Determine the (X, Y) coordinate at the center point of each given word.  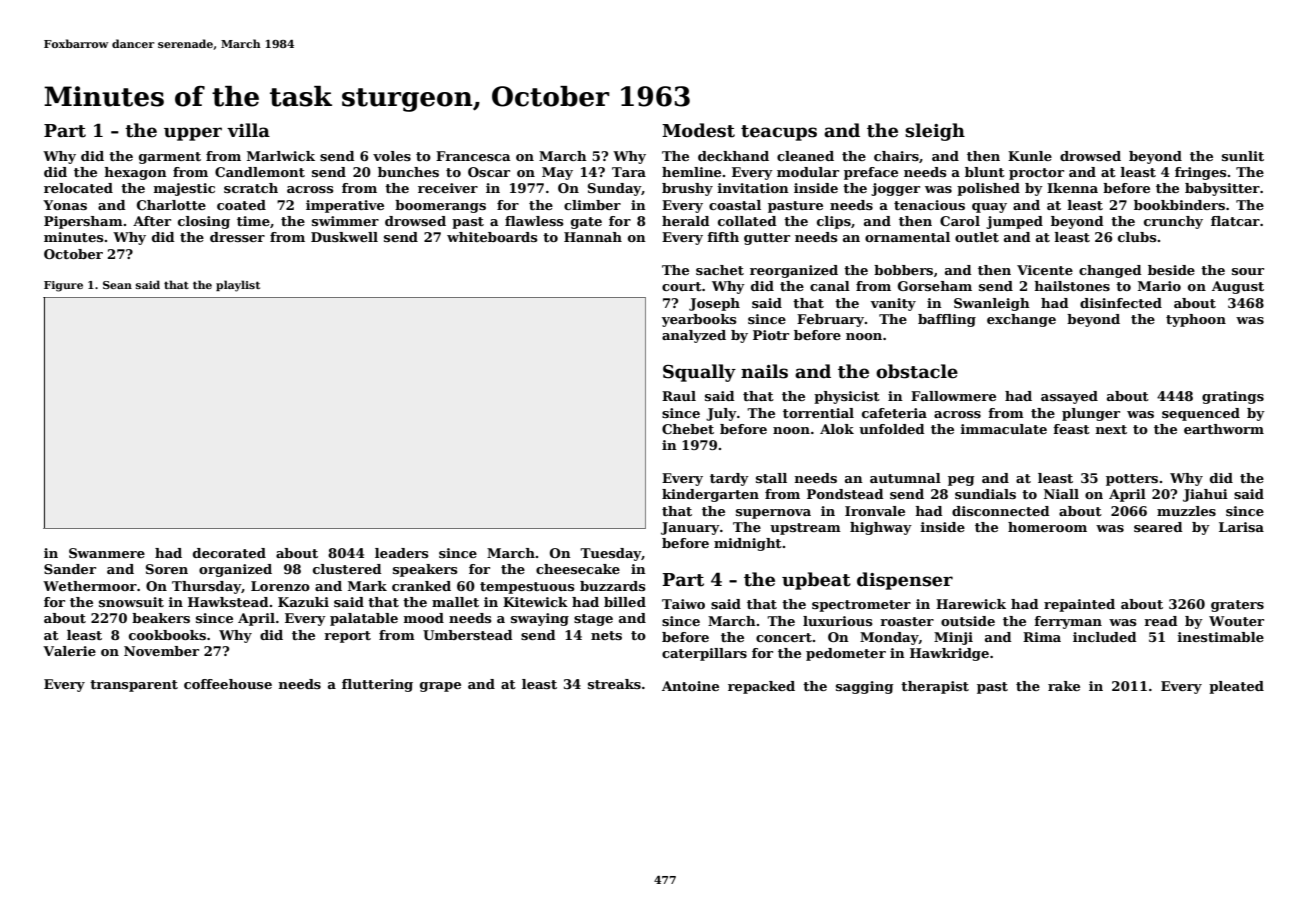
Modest (698, 130)
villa (248, 130)
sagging (865, 687)
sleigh (935, 132)
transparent (134, 686)
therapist (935, 687)
